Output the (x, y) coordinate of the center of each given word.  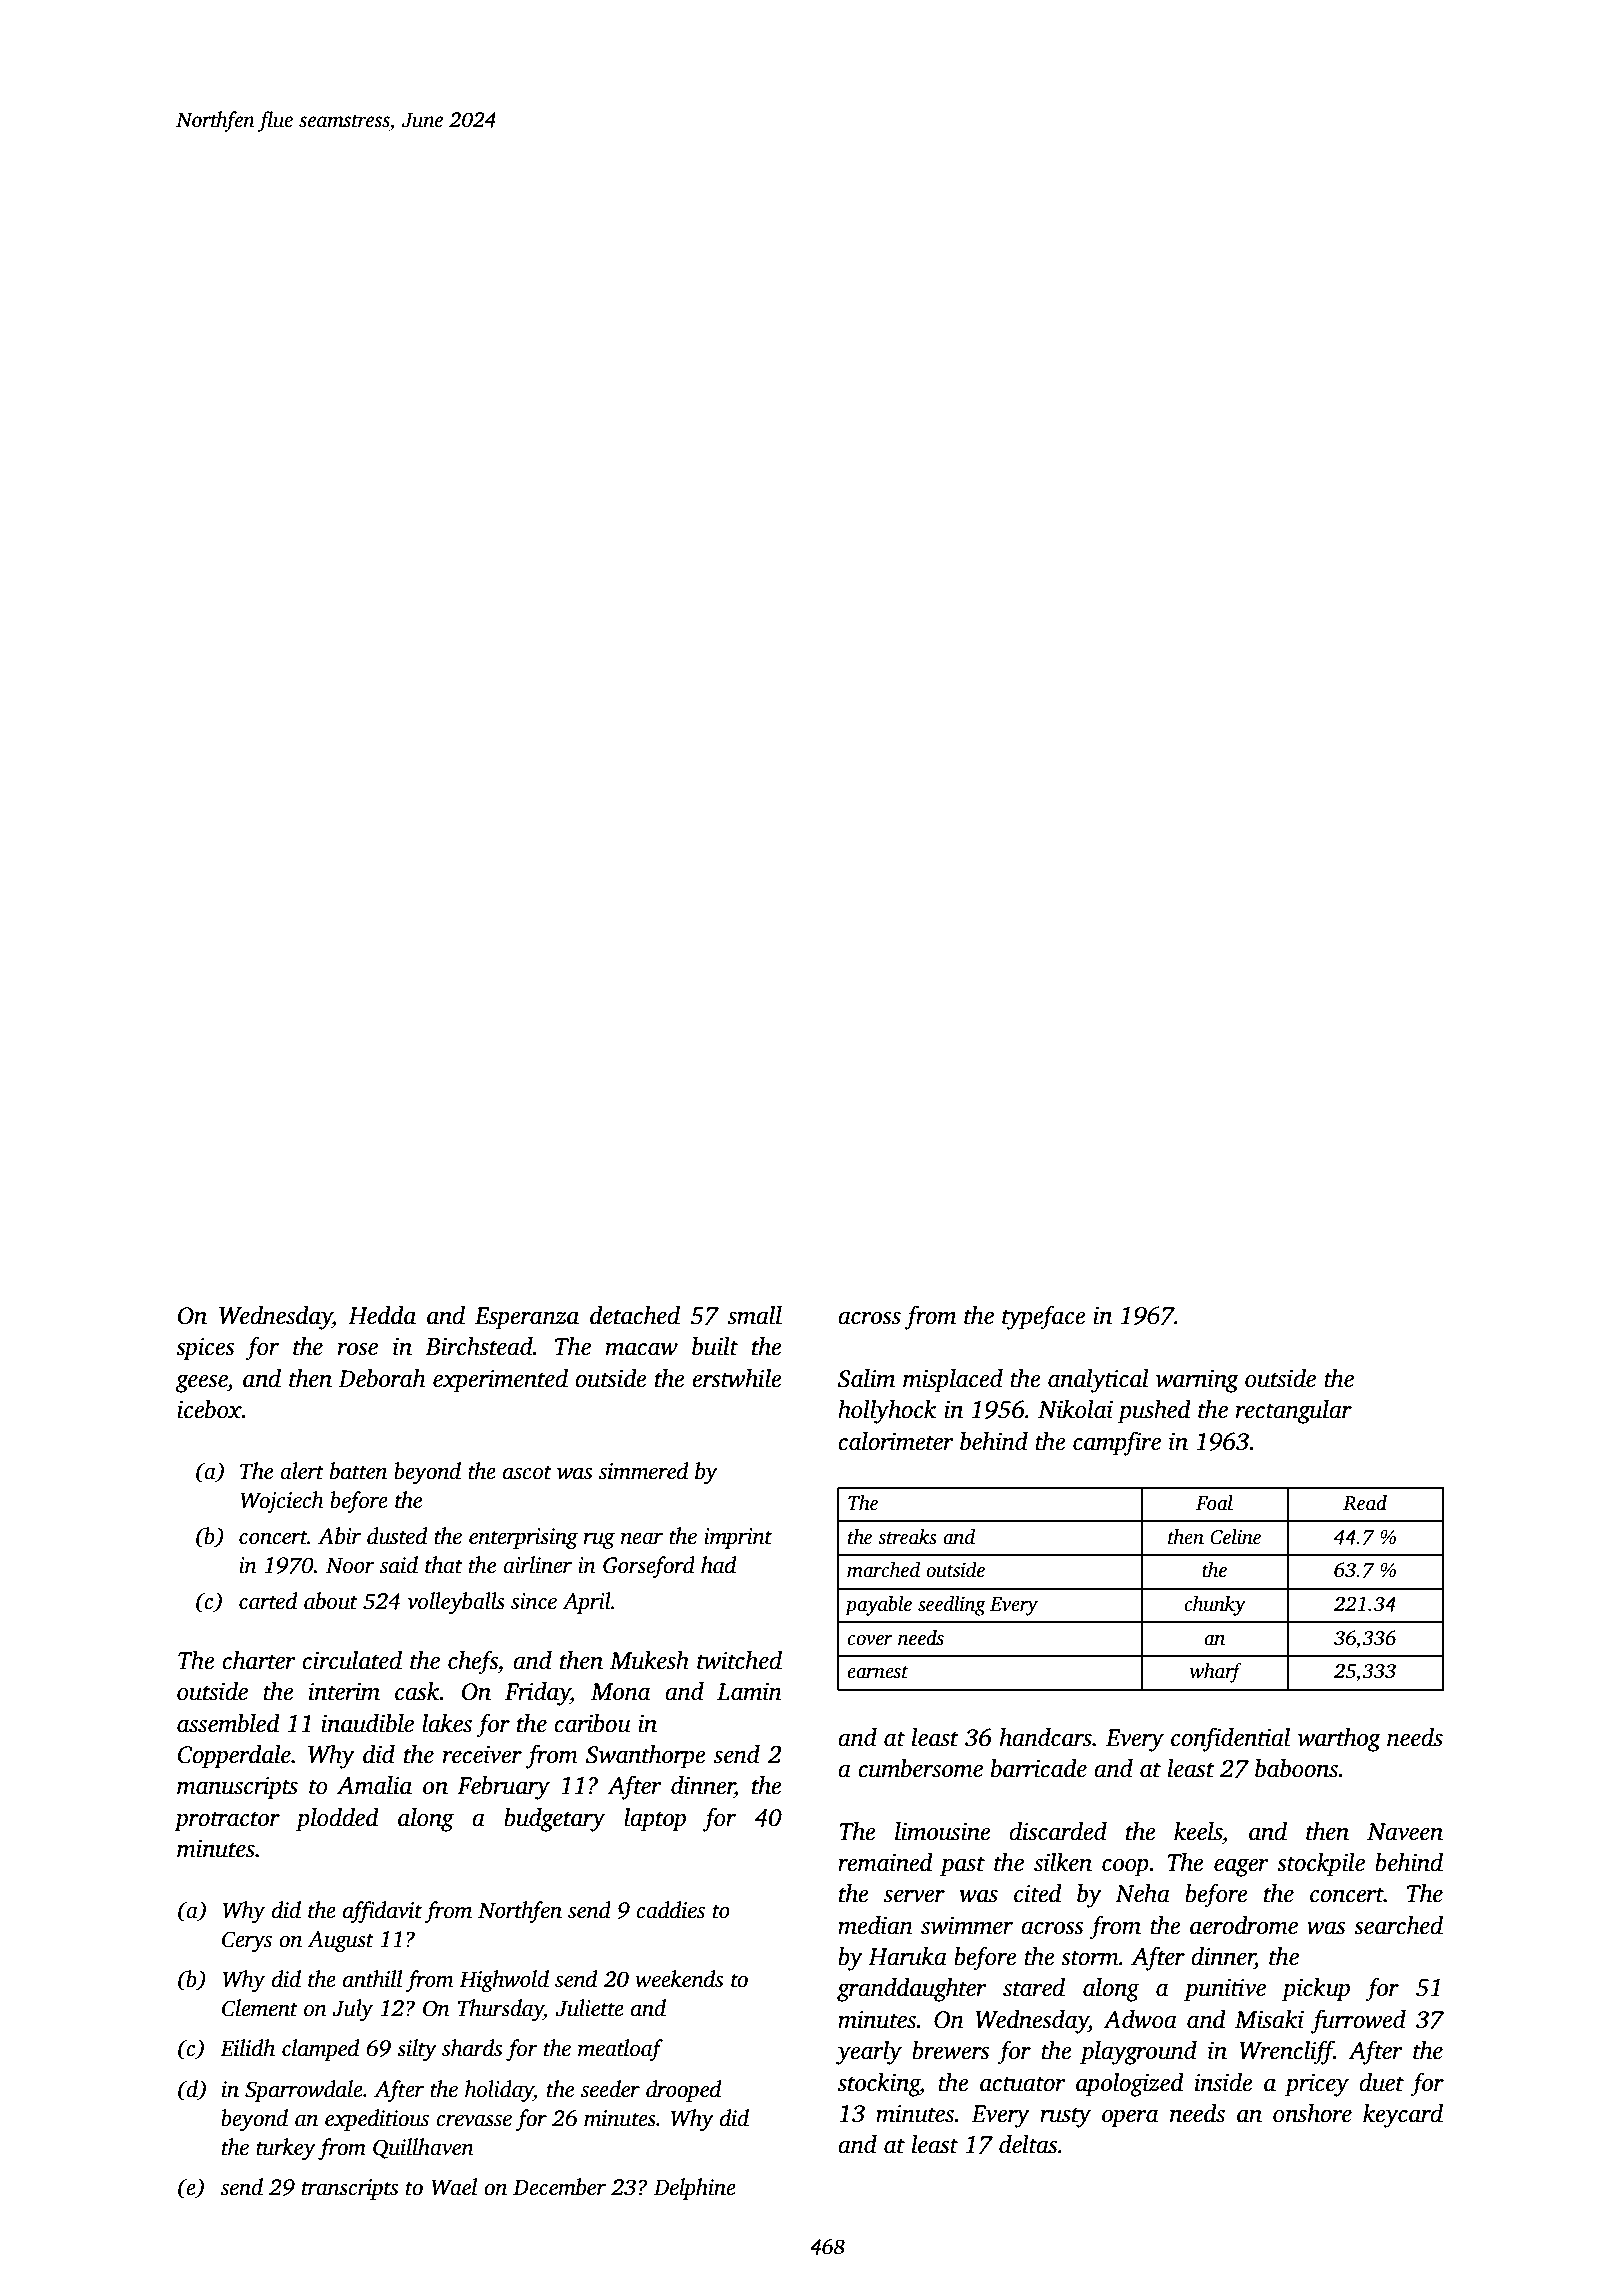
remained (885, 1862)
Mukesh (649, 1660)
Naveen (1405, 1832)
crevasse (474, 2120)
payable (878, 1606)
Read (1365, 1503)
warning (1197, 1381)
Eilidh (247, 2048)
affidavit (382, 1912)
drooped (683, 2091)
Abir (339, 1536)
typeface (1044, 1317)
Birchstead (479, 1346)
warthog (1339, 1740)
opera (1130, 2119)
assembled (228, 1723)
